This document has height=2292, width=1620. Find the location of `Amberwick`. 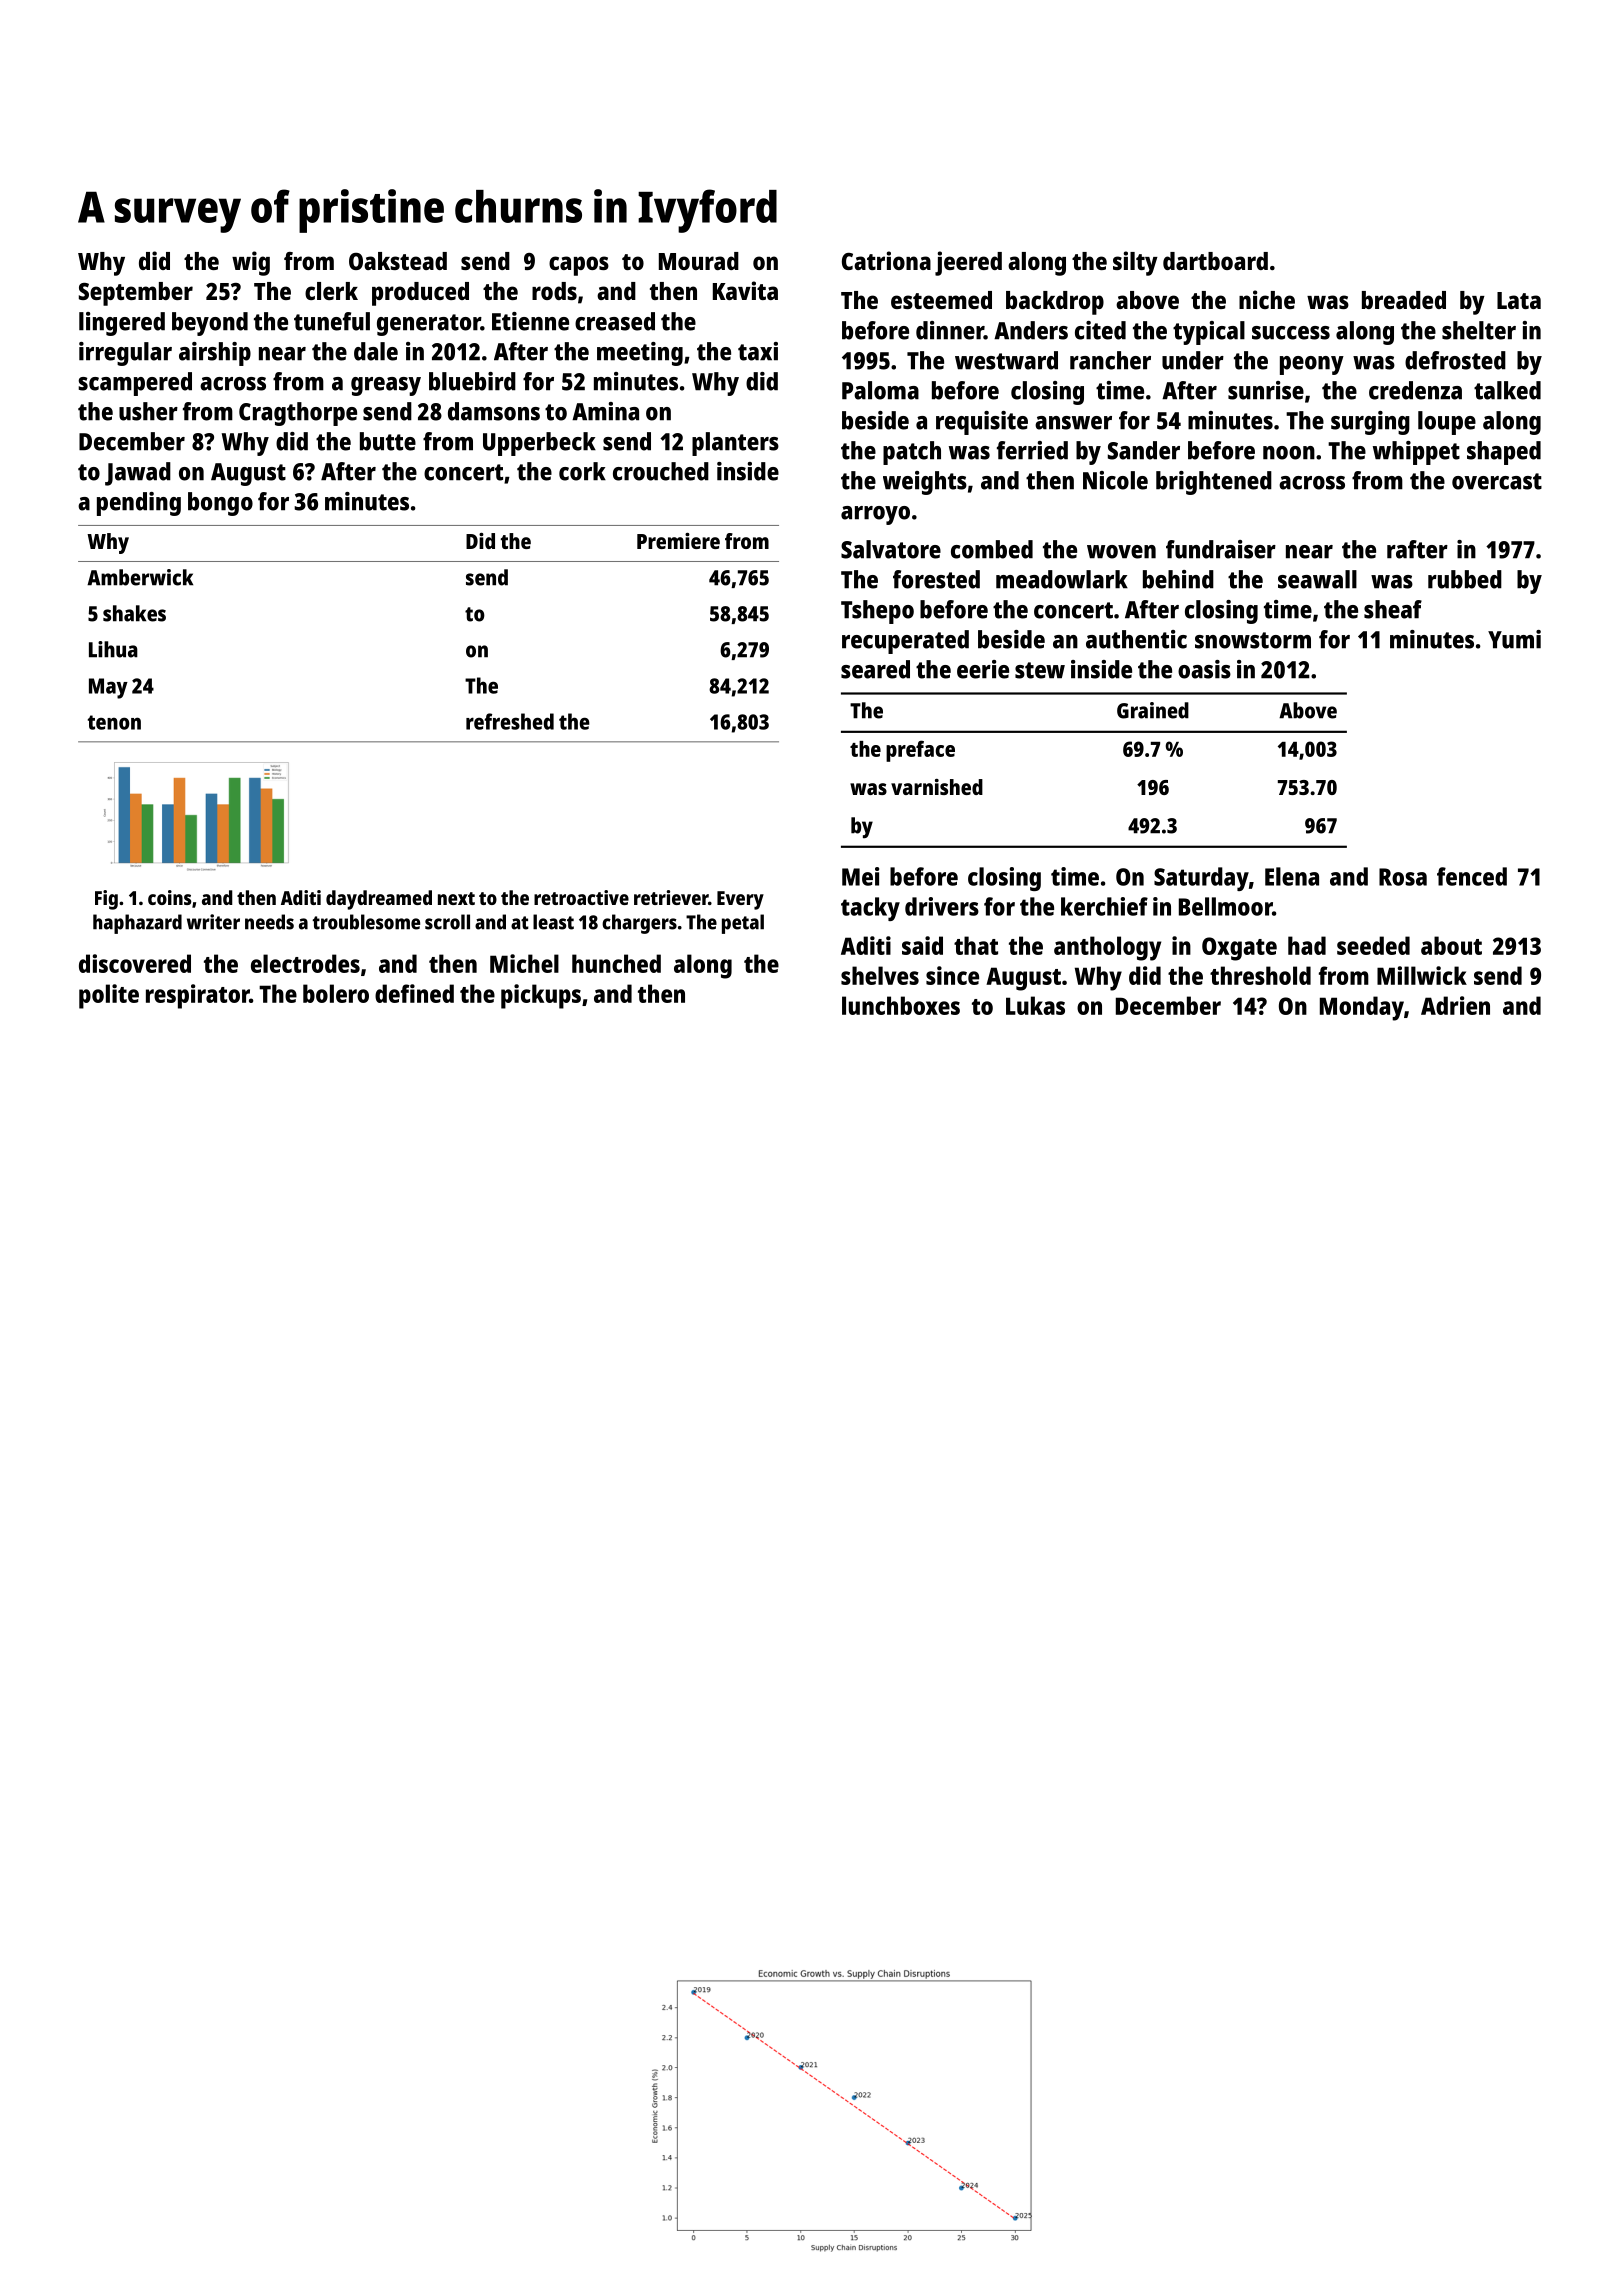

Amberwick is located at coordinates (140, 577).
